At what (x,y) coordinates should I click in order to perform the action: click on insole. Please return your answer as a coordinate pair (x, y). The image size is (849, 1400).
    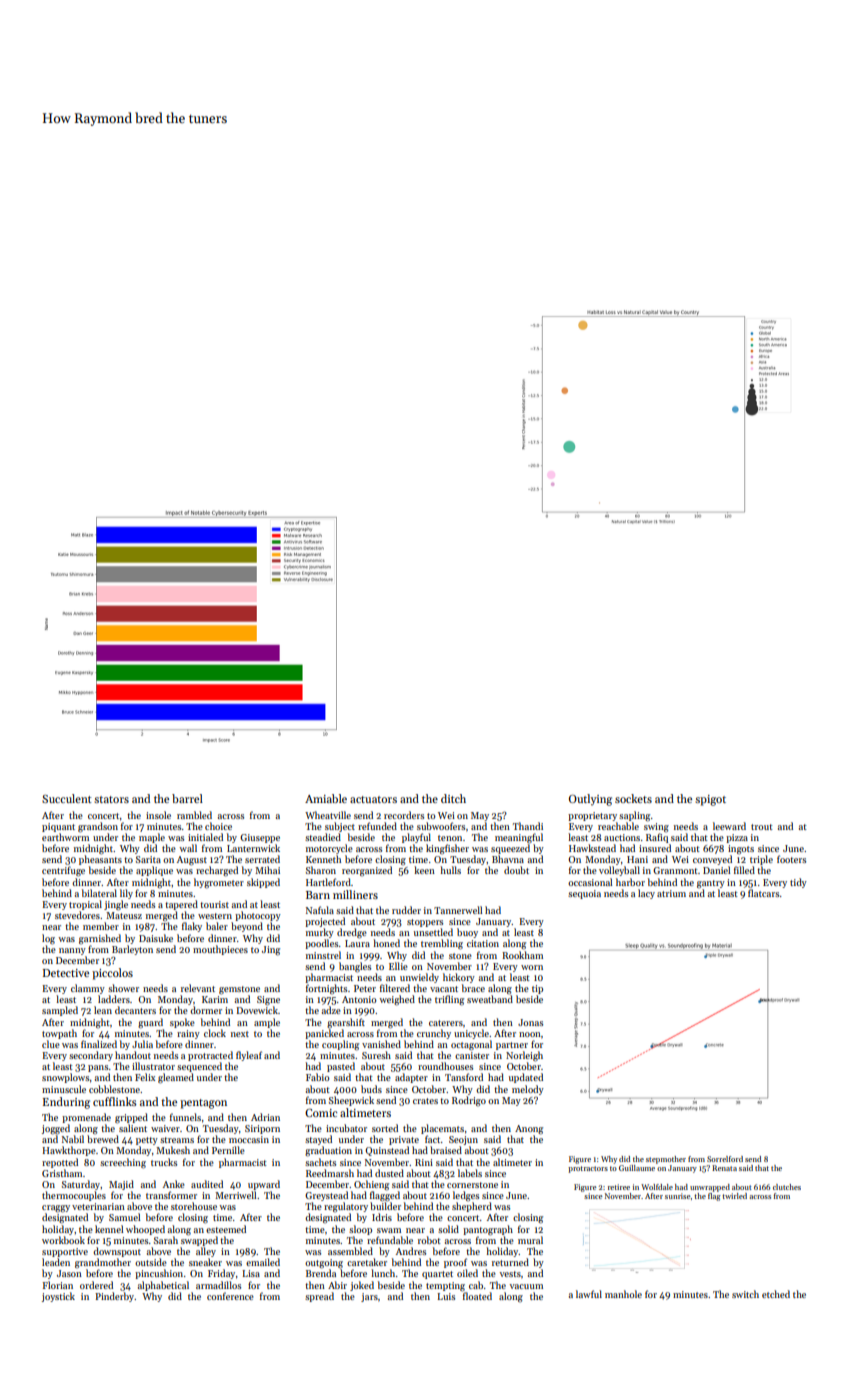
    Looking at the image, I should click on (158, 815).
